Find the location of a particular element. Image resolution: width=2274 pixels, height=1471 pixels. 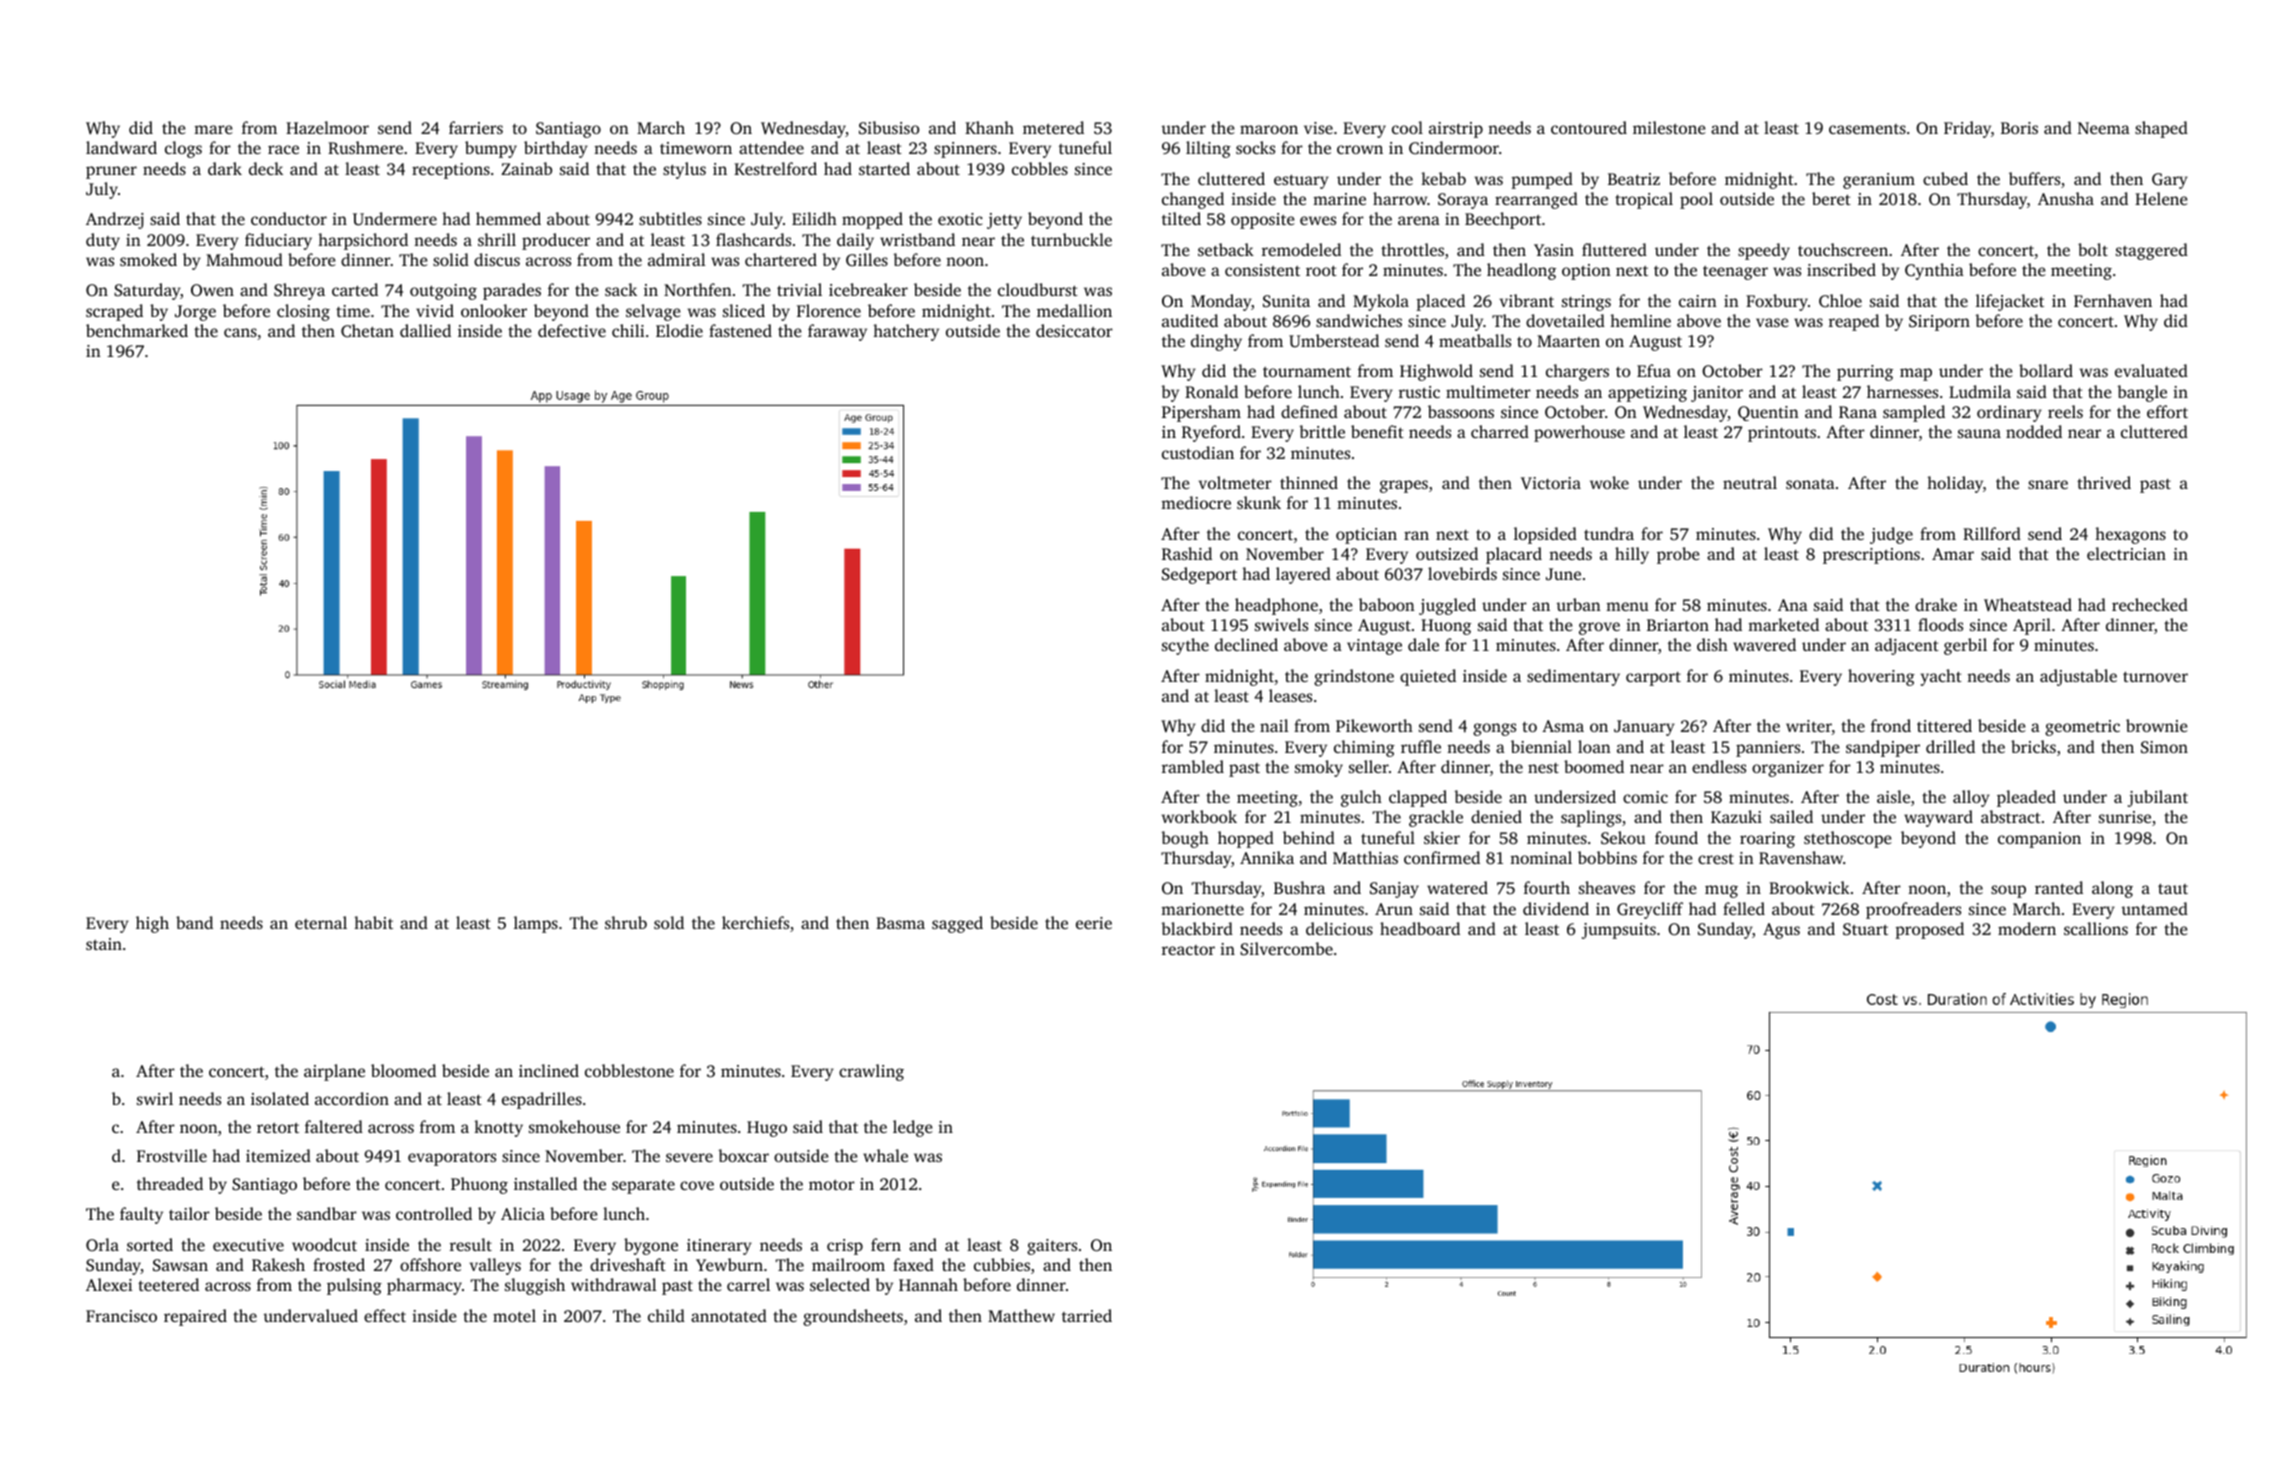

Stuart is located at coordinates (1865, 929).
